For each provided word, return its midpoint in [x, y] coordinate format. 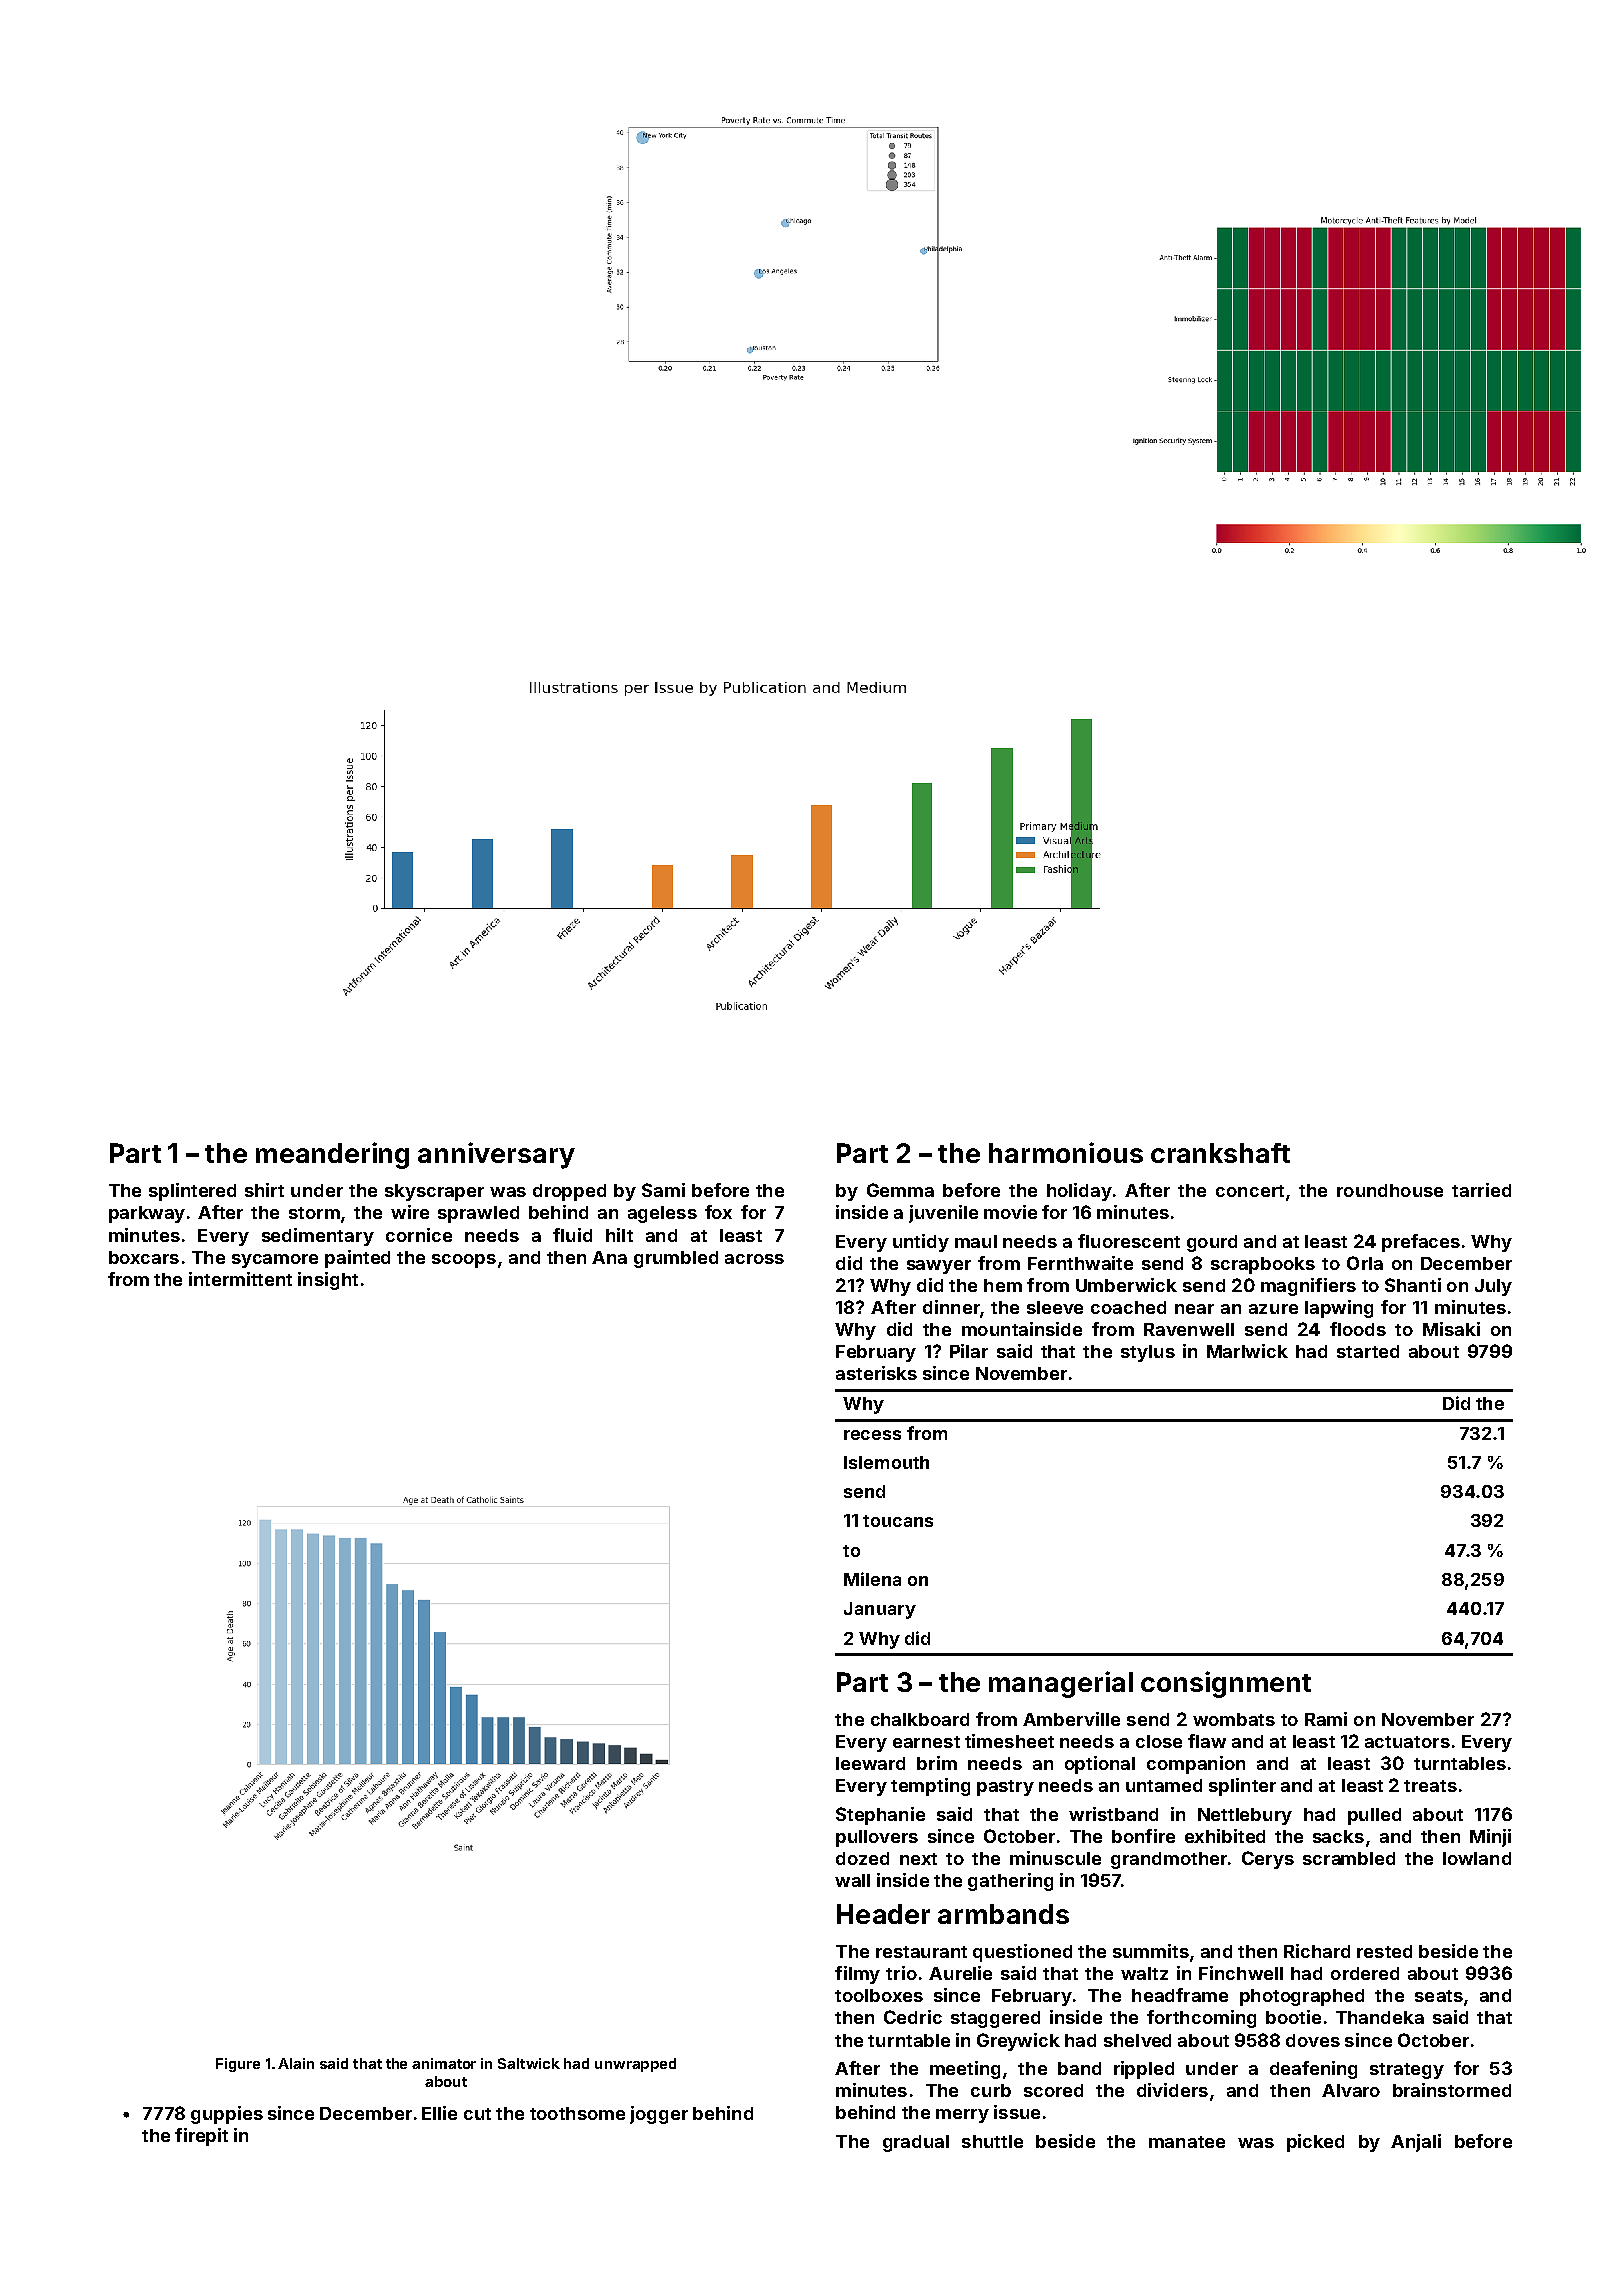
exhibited [1225, 1836]
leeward [870, 1763]
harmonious [1066, 1152]
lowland [1477, 1858]
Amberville [1071, 1719]
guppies [227, 2115]
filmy [857, 1975]
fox [718, 1212]
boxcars [144, 1257]
